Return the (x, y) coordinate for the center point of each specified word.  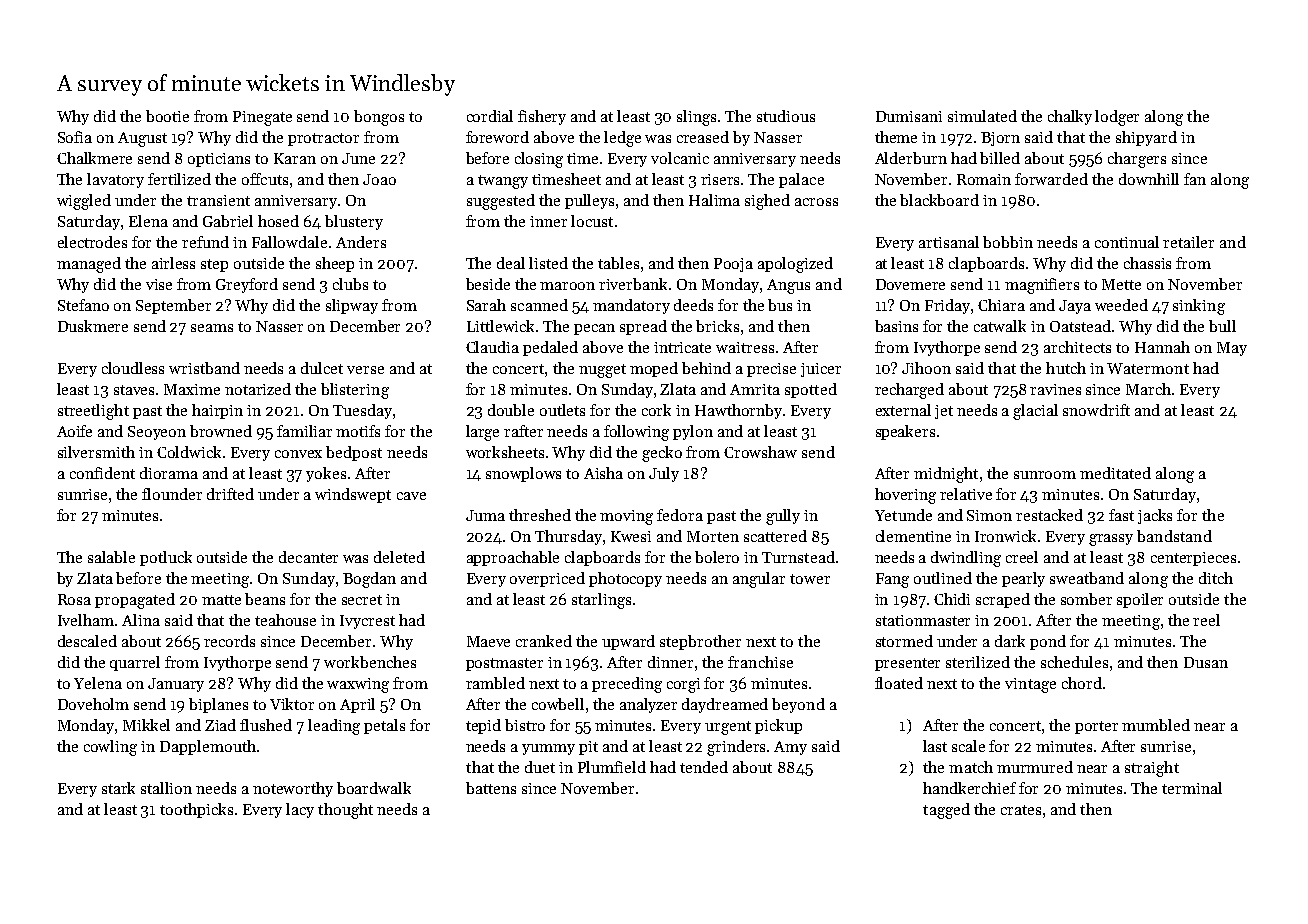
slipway (352, 306)
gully (783, 517)
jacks (1155, 516)
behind (706, 368)
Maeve (488, 641)
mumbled (1156, 725)
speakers (905, 432)
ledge (622, 139)
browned (221, 431)
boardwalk (374, 788)
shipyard (1146, 138)
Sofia (75, 137)
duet (540, 767)
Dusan (1206, 662)
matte (221, 600)
